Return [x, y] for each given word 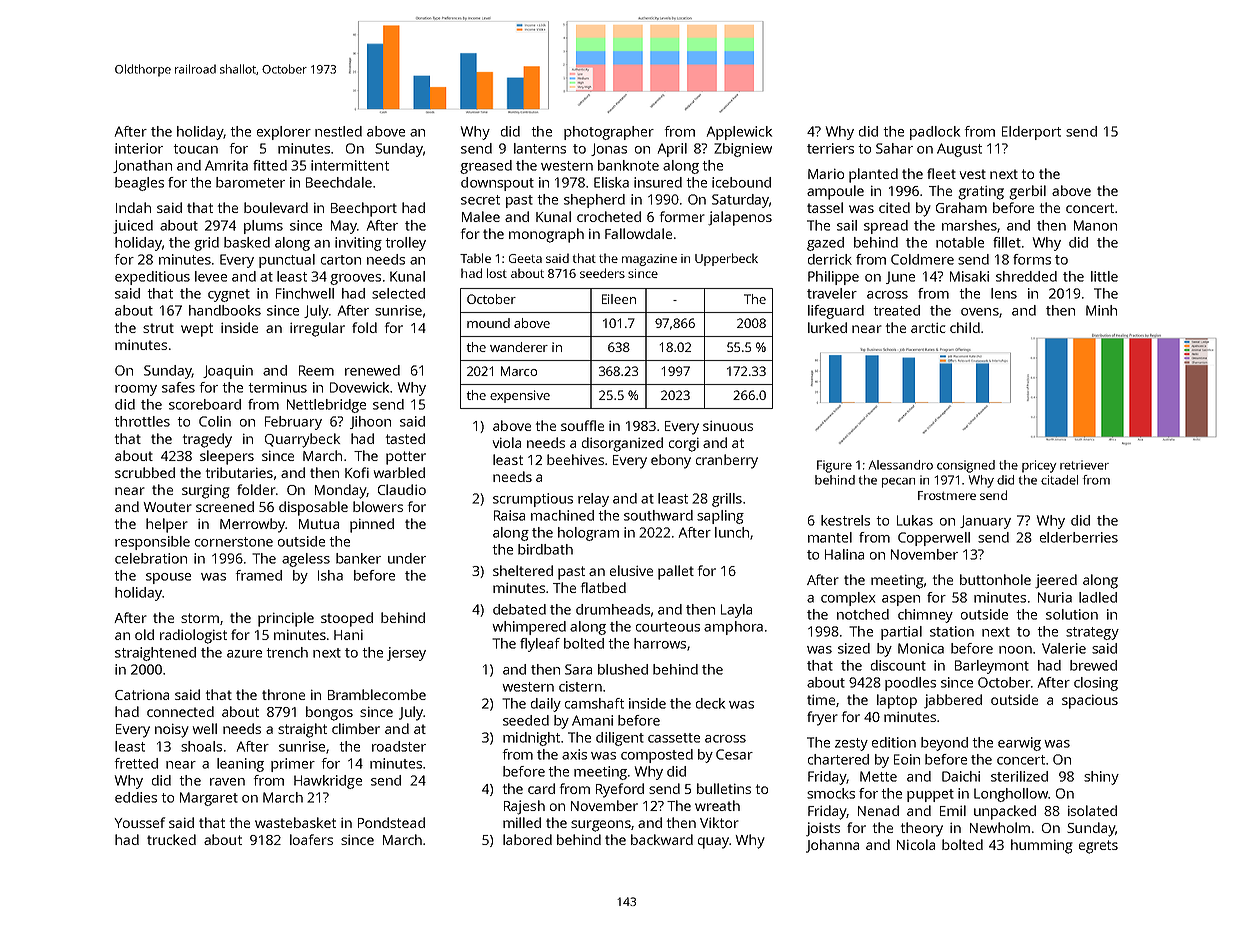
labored [527, 839]
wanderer [519, 347]
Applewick [739, 133]
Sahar [894, 148]
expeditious [152, 278]
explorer [284, 133]
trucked [171, 839]
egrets [1098, 847]
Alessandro [900, 465]
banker [358, 558]
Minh [1101, 310]
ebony [671, 461]
